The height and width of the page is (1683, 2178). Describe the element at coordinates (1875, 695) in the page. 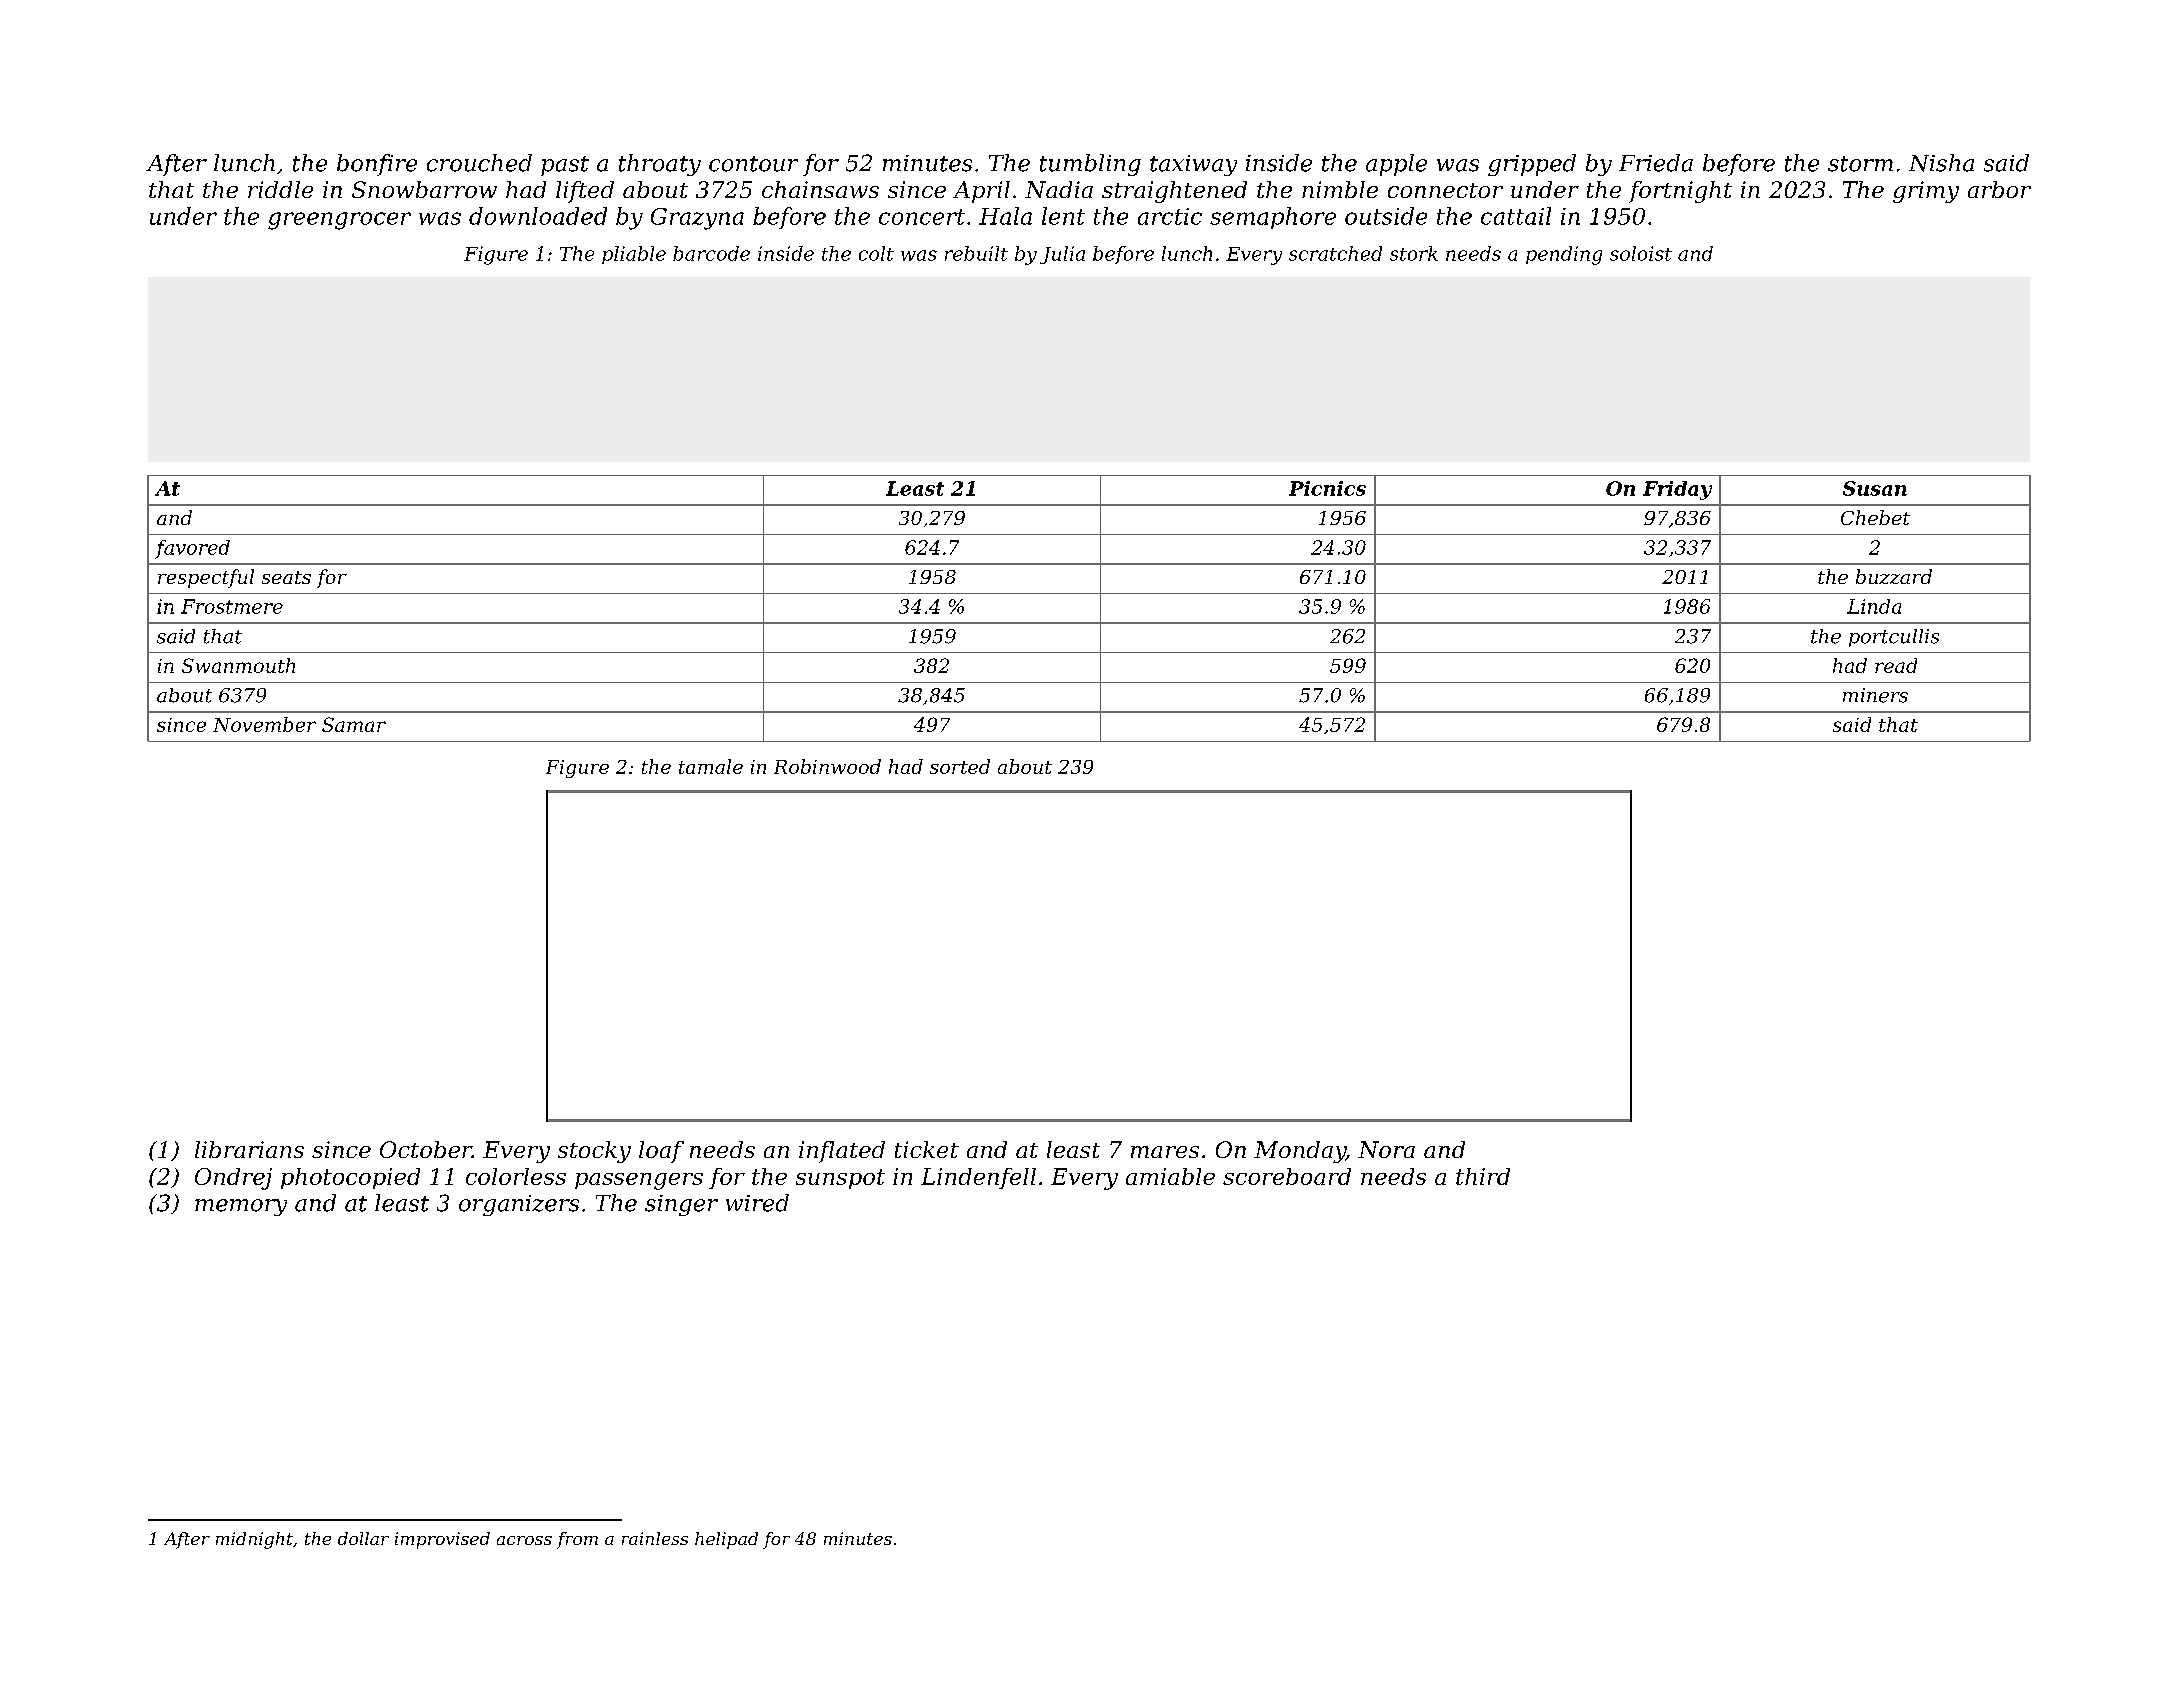

I see `miners` at that location.
